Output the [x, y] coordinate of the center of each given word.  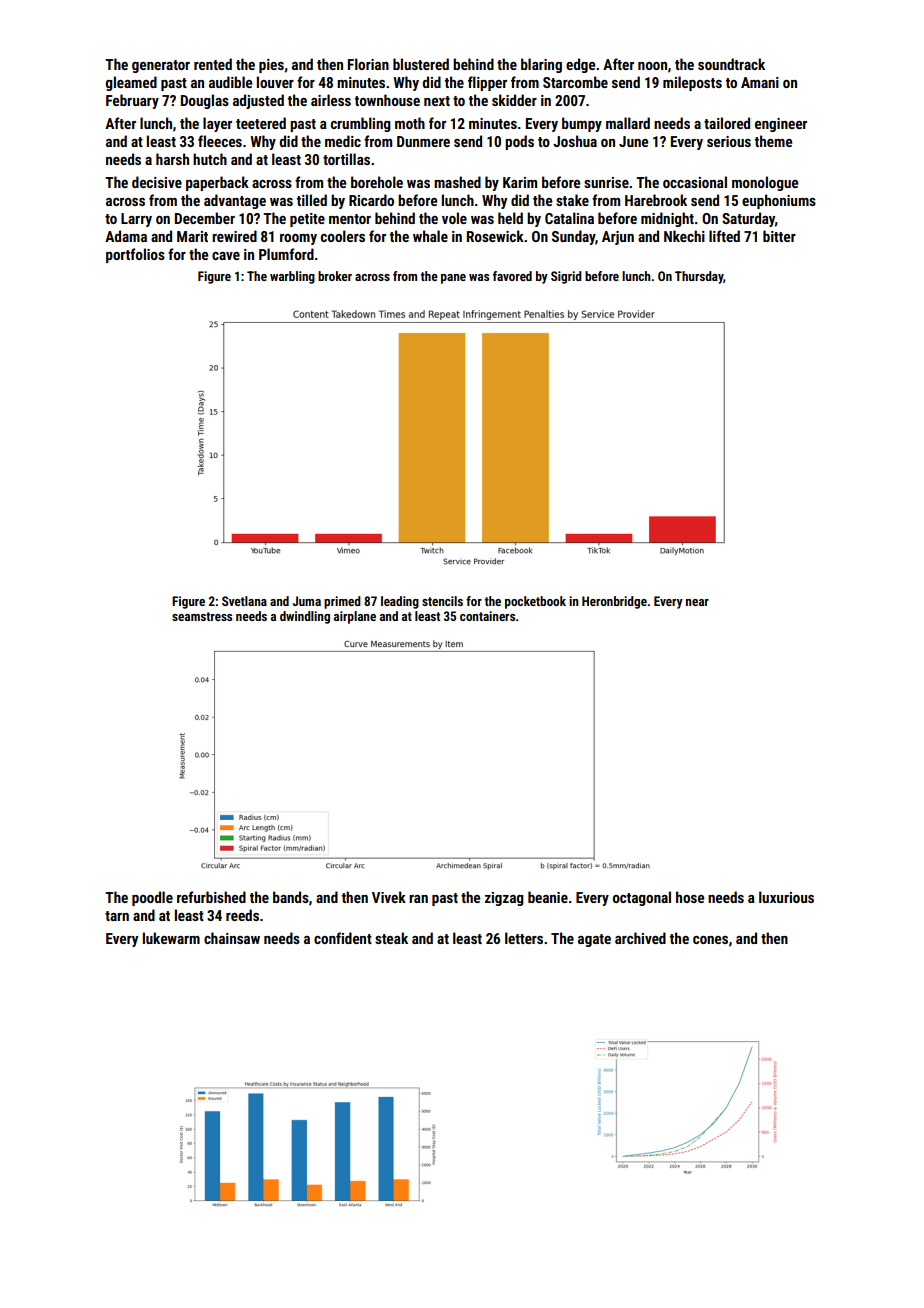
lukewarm [171, 938]
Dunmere [423, 141]
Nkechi [684, 236]
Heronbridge [614, 602]
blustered [421, 64]
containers [487, 616]
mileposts [692, 83]
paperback [217, 183]
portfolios [135, 255]
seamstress [202, 616]
